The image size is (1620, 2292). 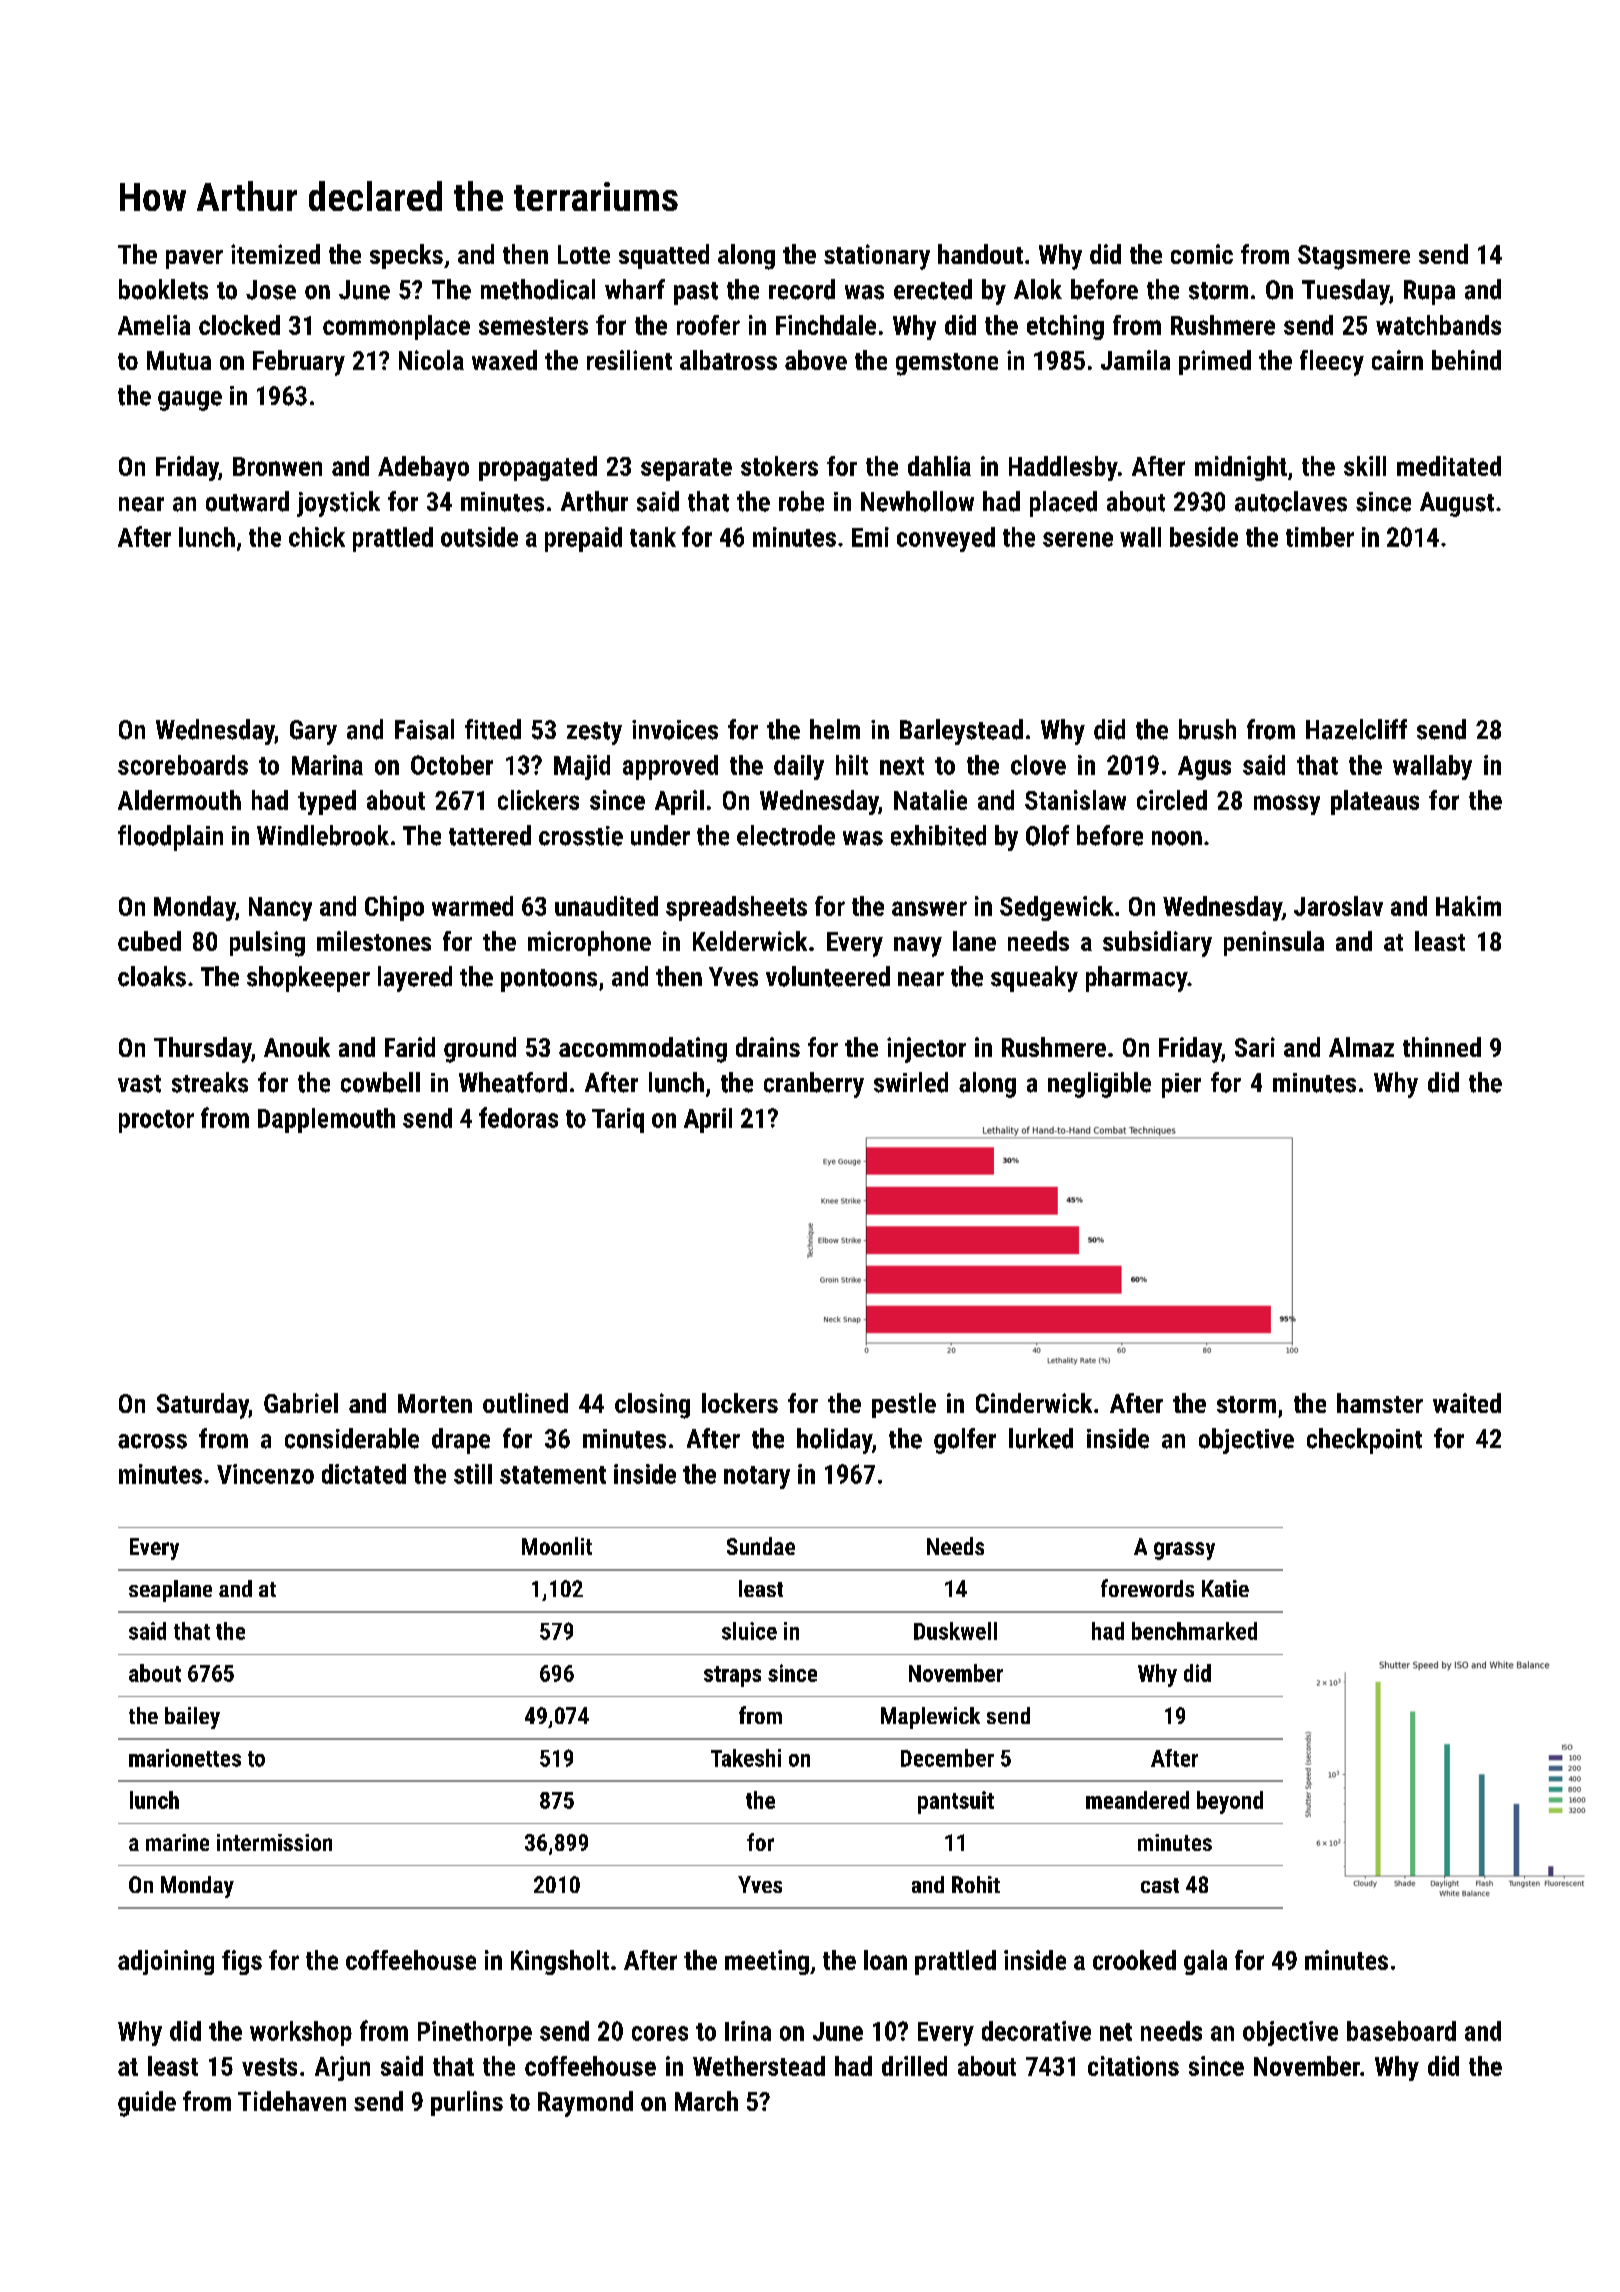 I want to click on Hakim, so click(x=1468, y=906).
